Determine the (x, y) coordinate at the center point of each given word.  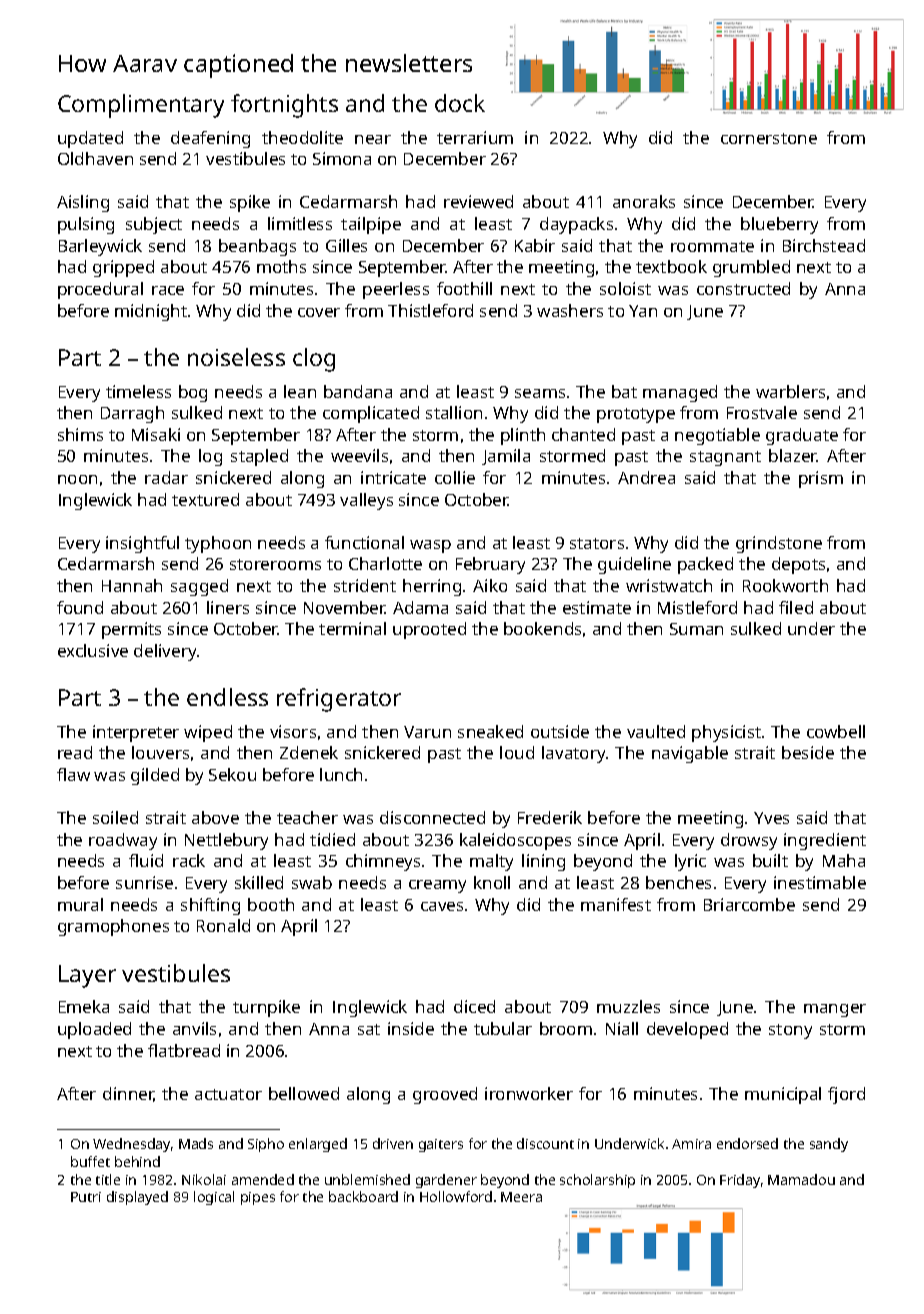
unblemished (367, 1179)
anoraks (644, 201)
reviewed (478, 201)
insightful (142, 544)
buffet (90, 1161)
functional (364, 542)
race (168, 290)
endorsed (747, 1143)
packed (705, 565)
